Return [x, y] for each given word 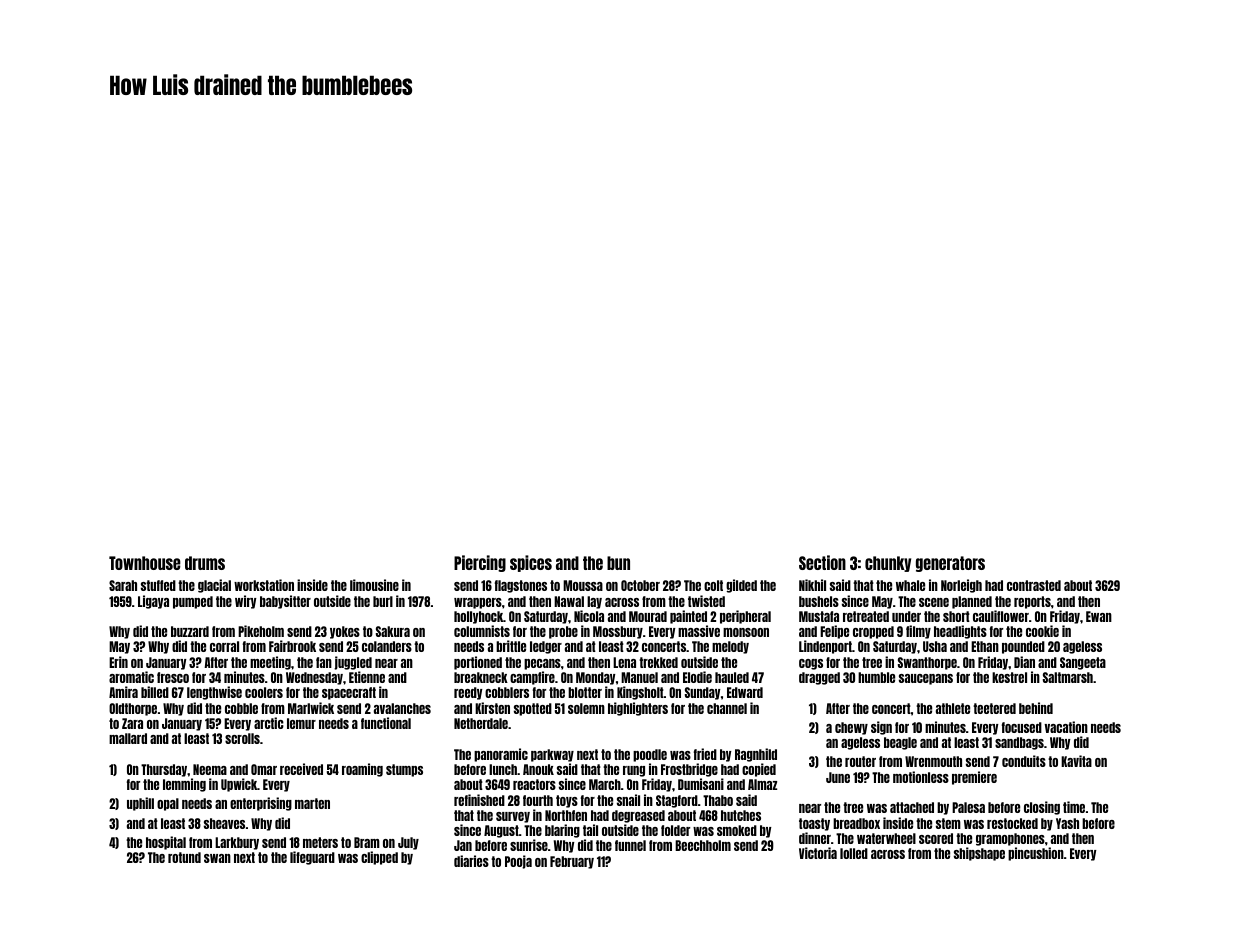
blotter [585, 692]
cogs [811, 664]
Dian [1024, 662]
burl [383, 601]
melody [730, 647]
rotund [184, 857]
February [572, 862]
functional [386, 723]
